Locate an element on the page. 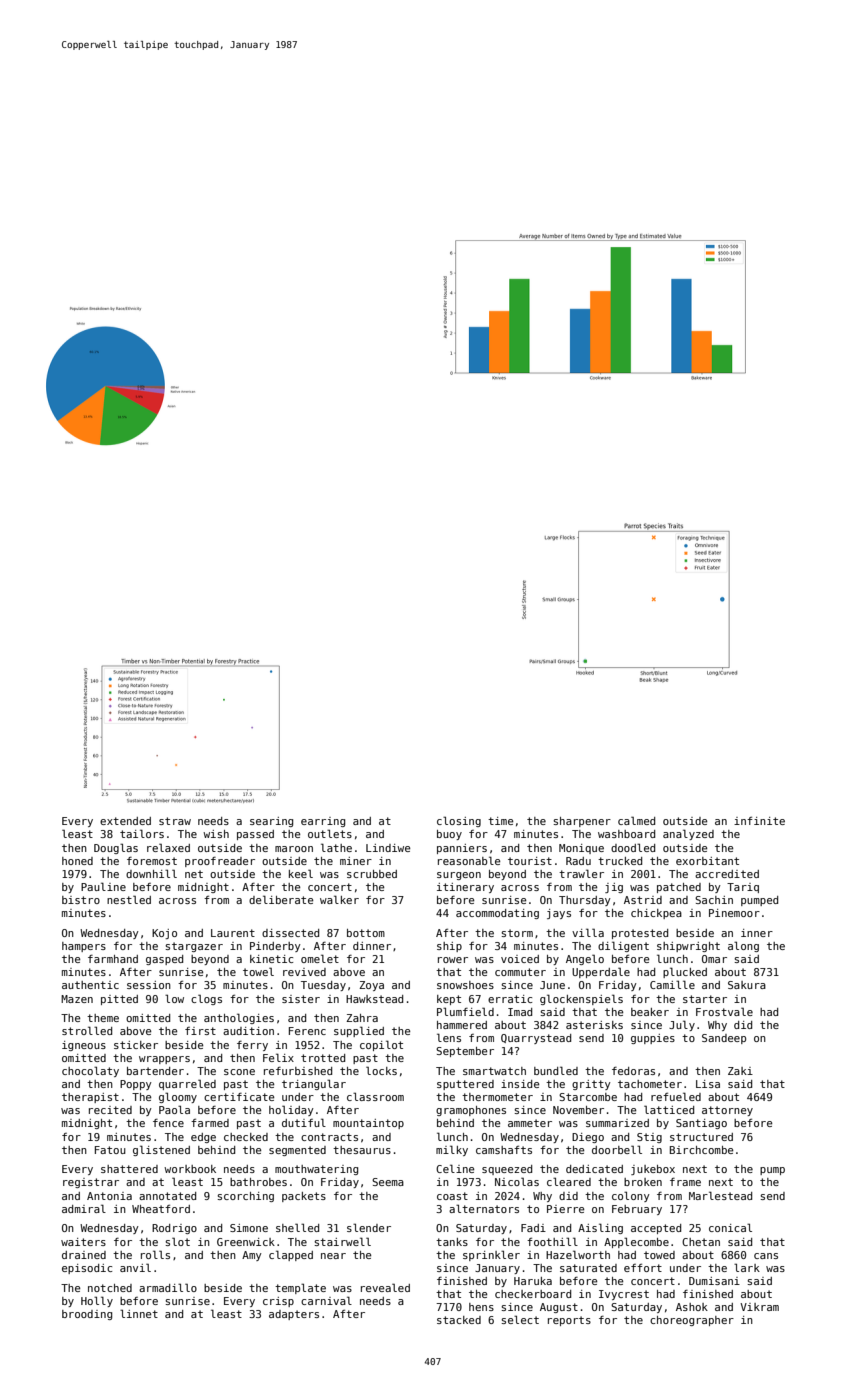  ammeter is located at coordinates (530, 1123).
